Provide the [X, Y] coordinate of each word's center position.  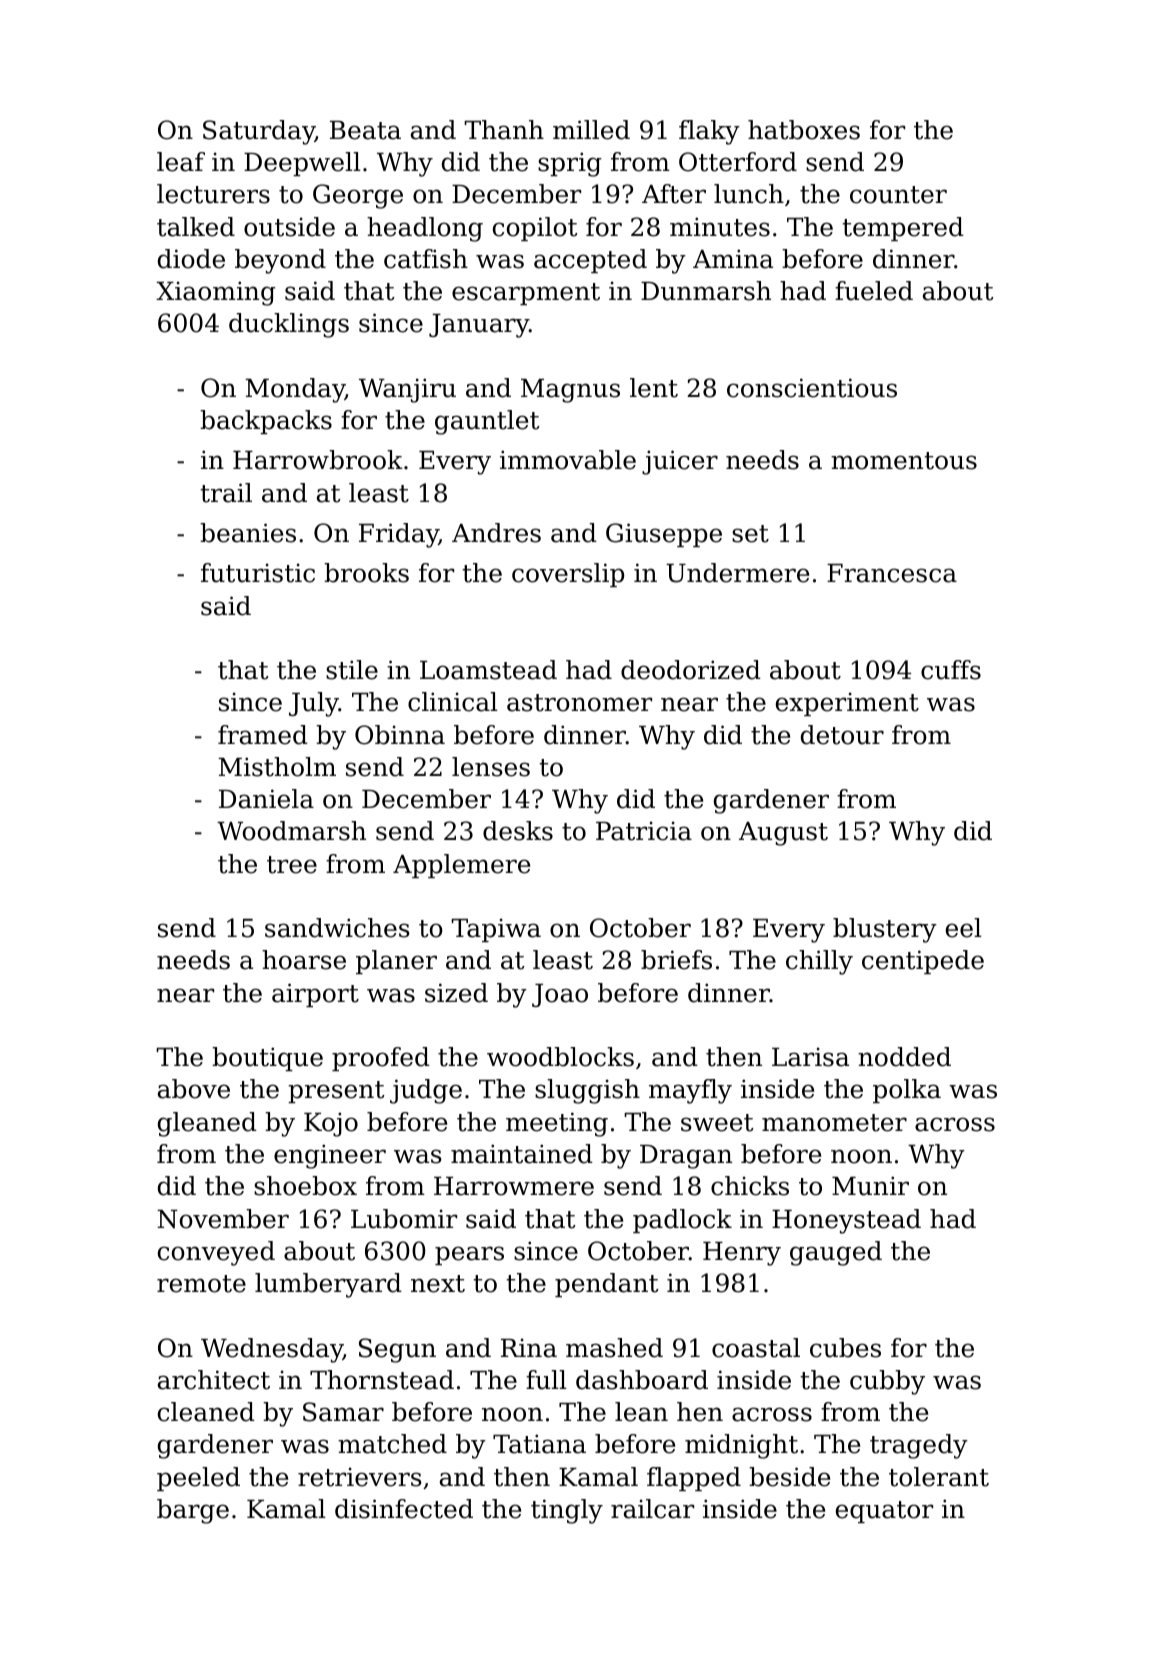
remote [201, 1284]
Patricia [644, 831]
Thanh [504, 130]
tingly [567, 1511]
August [783, 834]
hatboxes [804, 130]
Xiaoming [216, 293]
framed [263, 735]
